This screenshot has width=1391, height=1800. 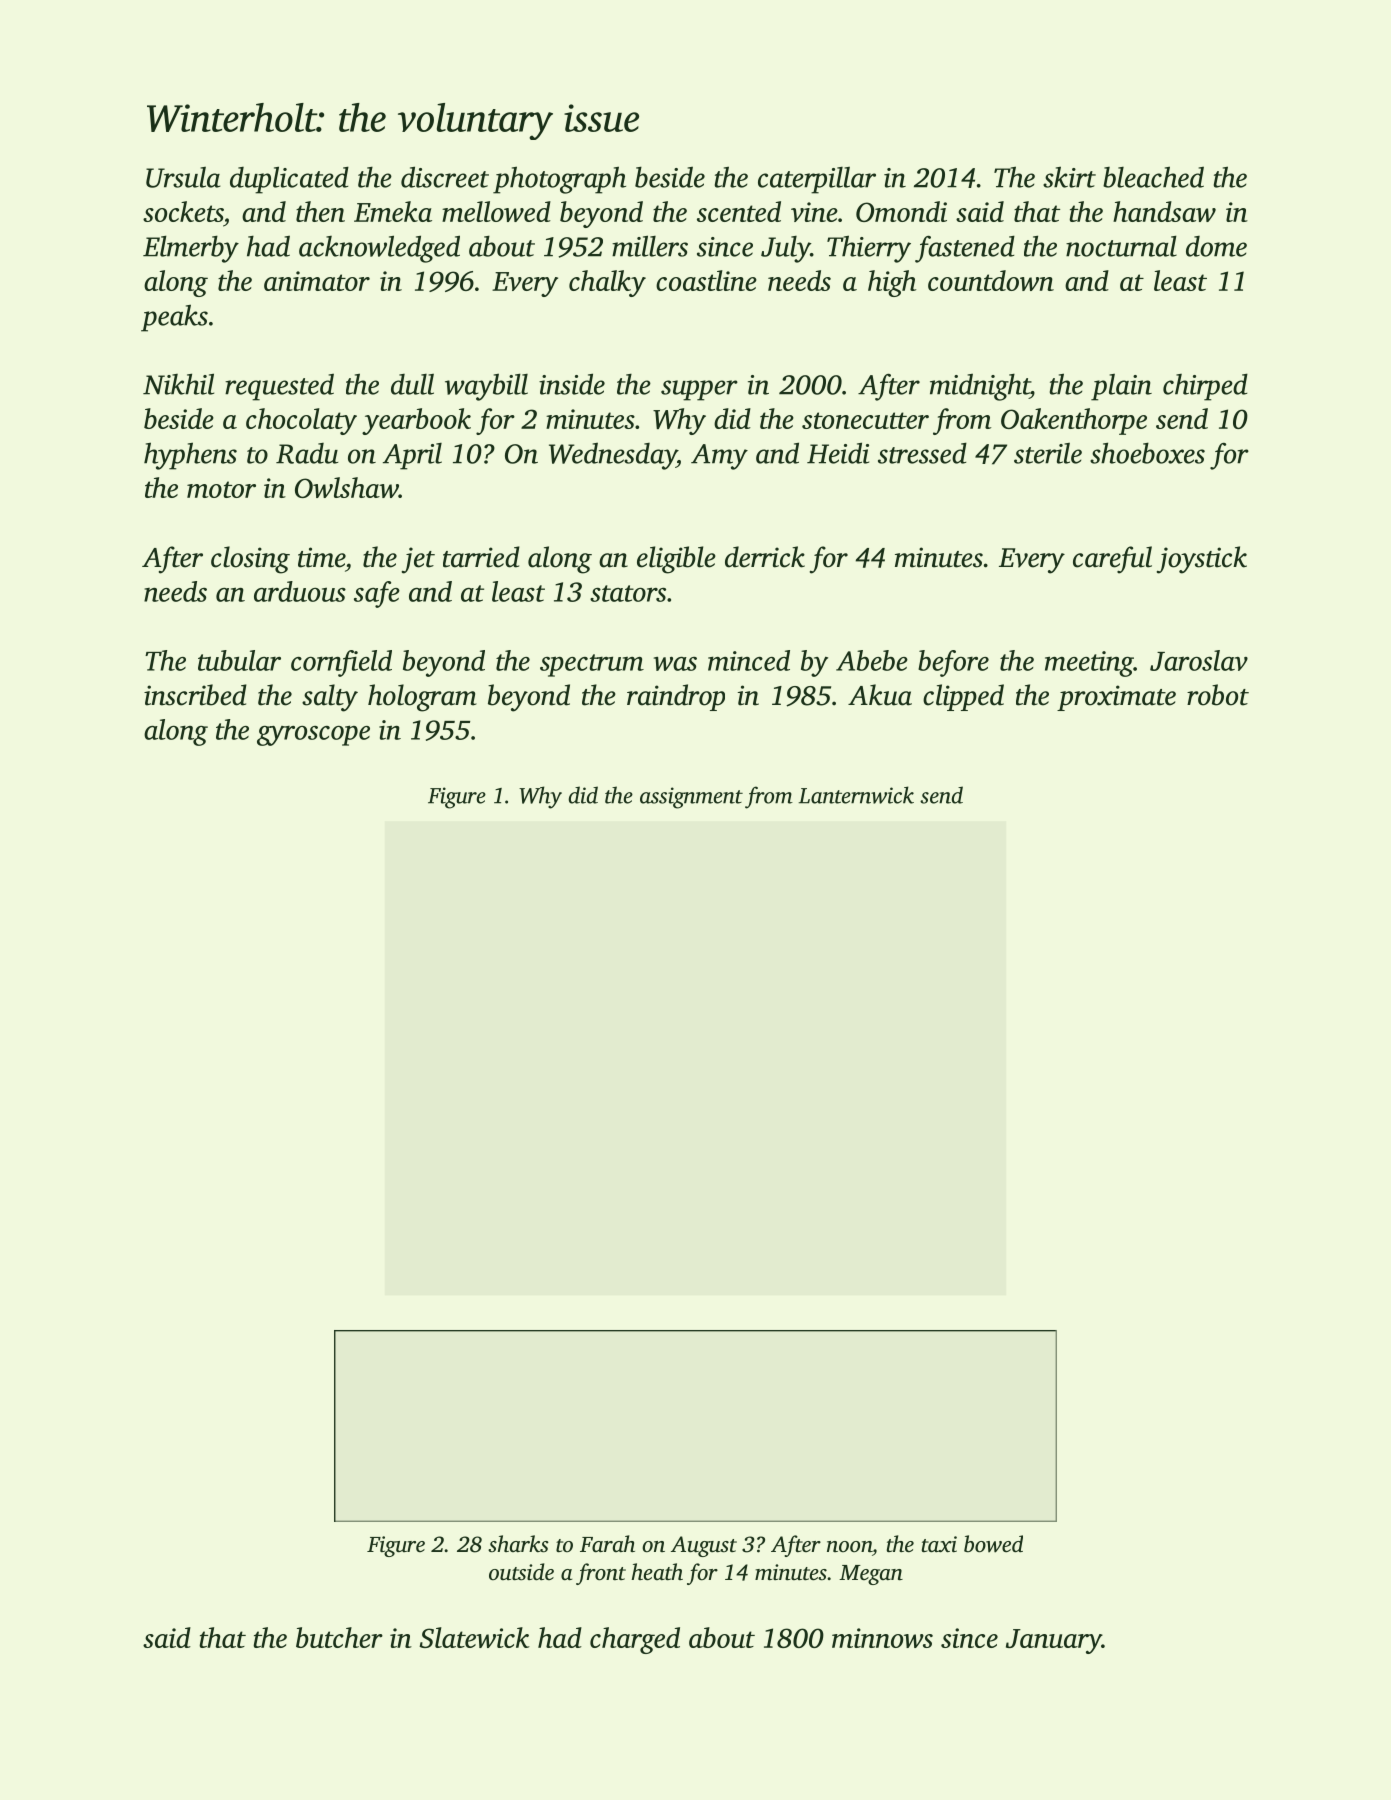 I want to click on dome, so click(x=1216, y=246).
